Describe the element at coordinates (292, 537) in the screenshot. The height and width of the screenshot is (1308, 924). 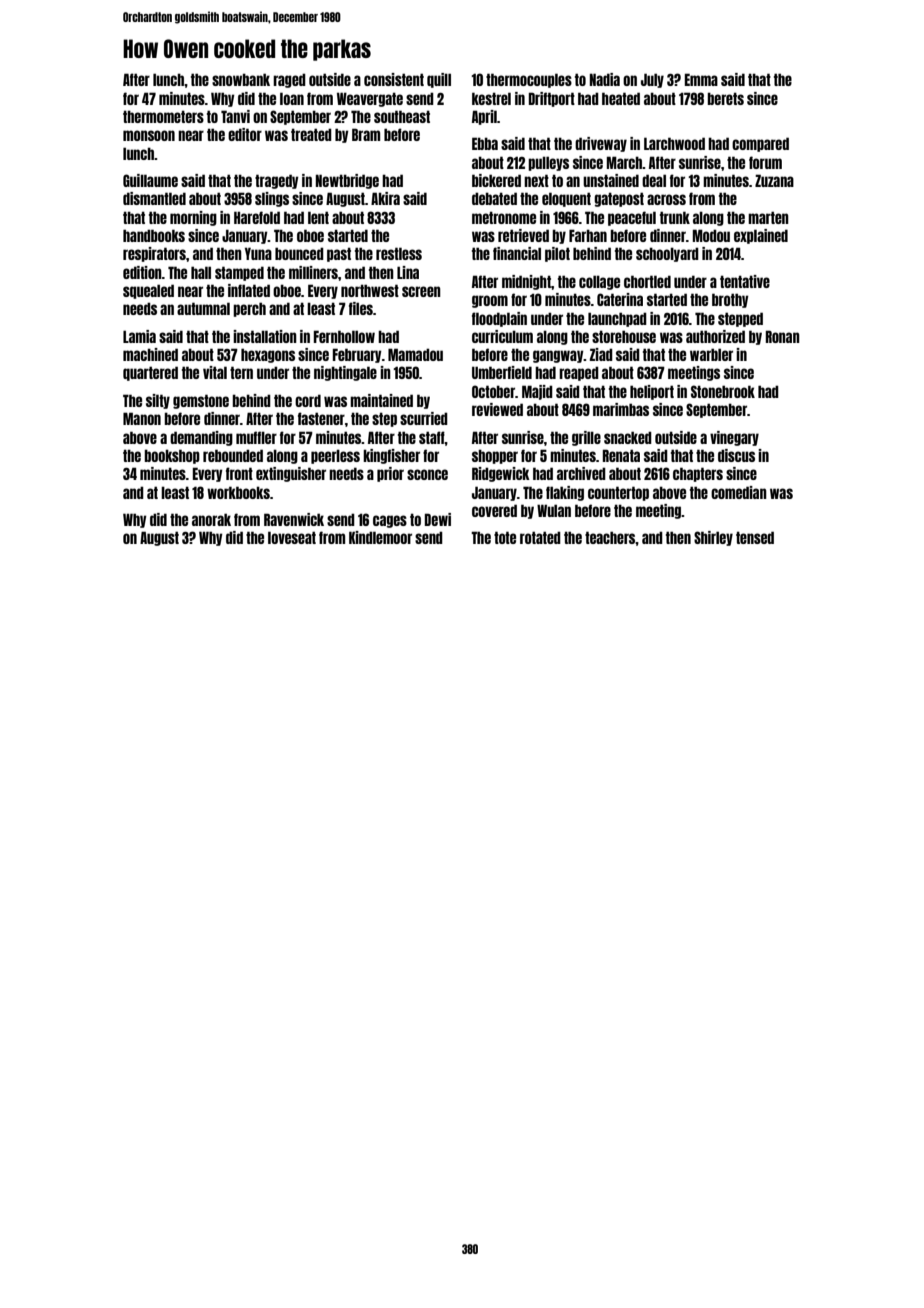
I see `loveseat` at that location.
